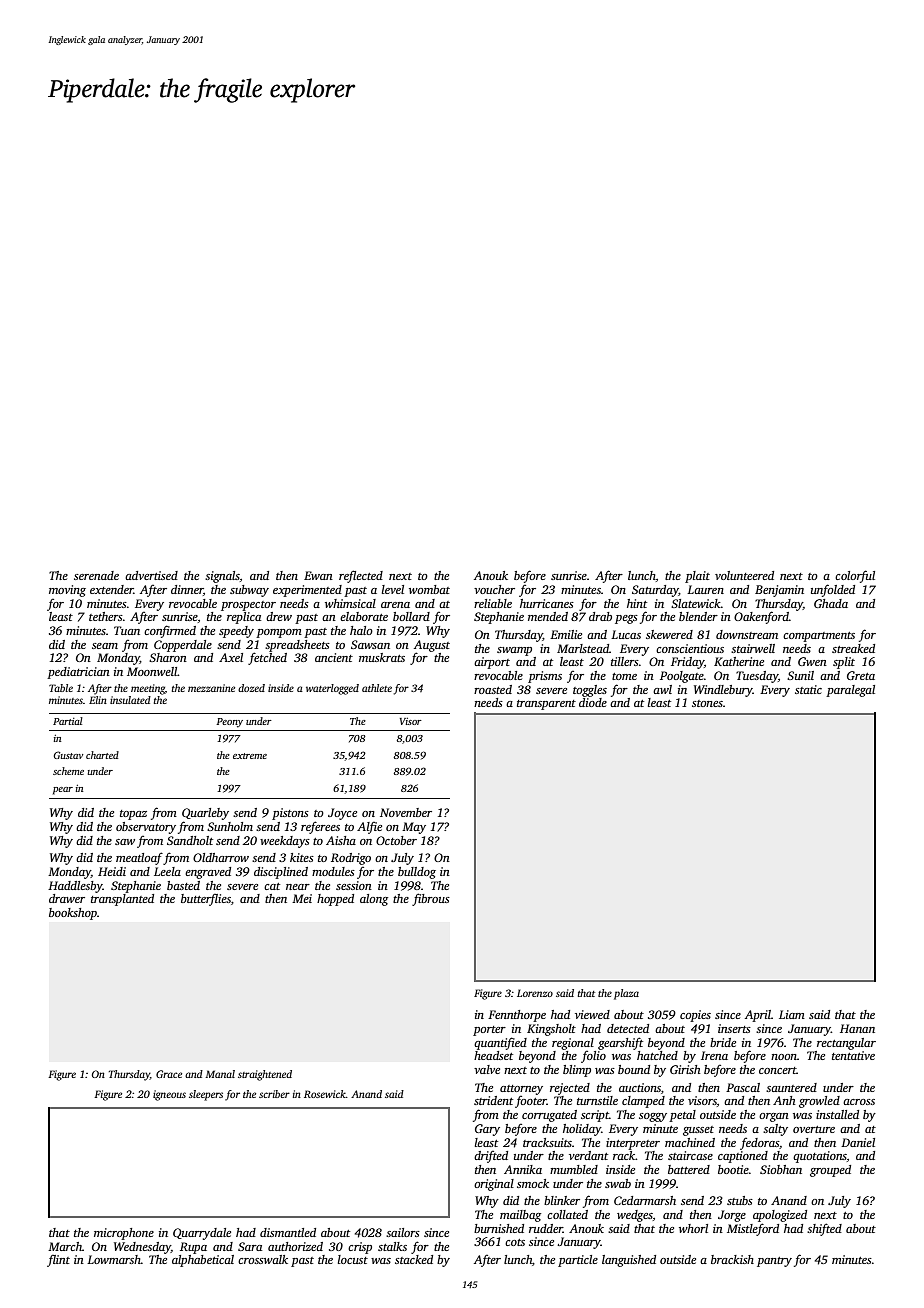 The width and height of the image is (924, 1308). I want to click on butterflies, so click(206, 900).
